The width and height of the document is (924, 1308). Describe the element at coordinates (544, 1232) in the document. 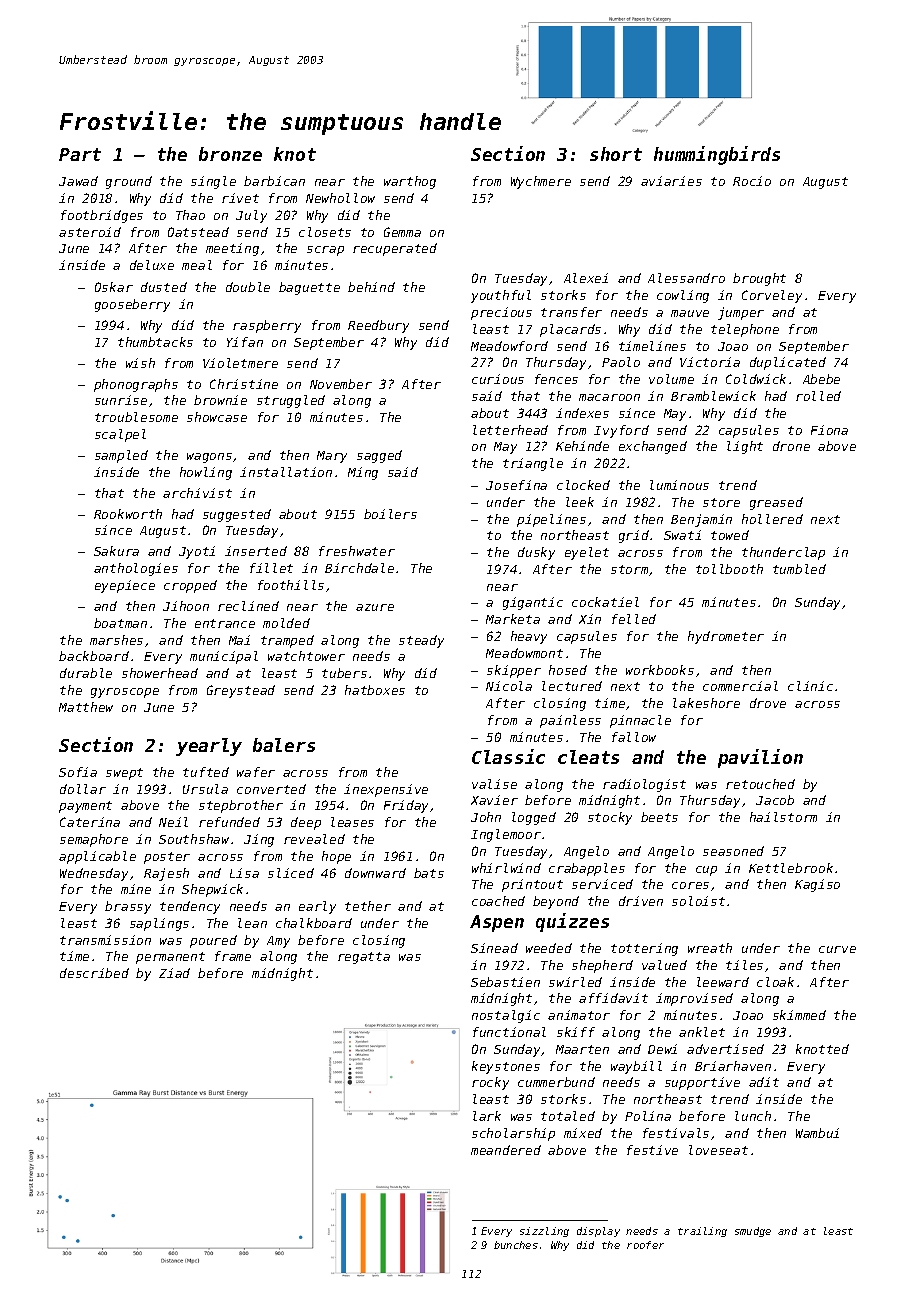

I see `sizzling` at that location.
